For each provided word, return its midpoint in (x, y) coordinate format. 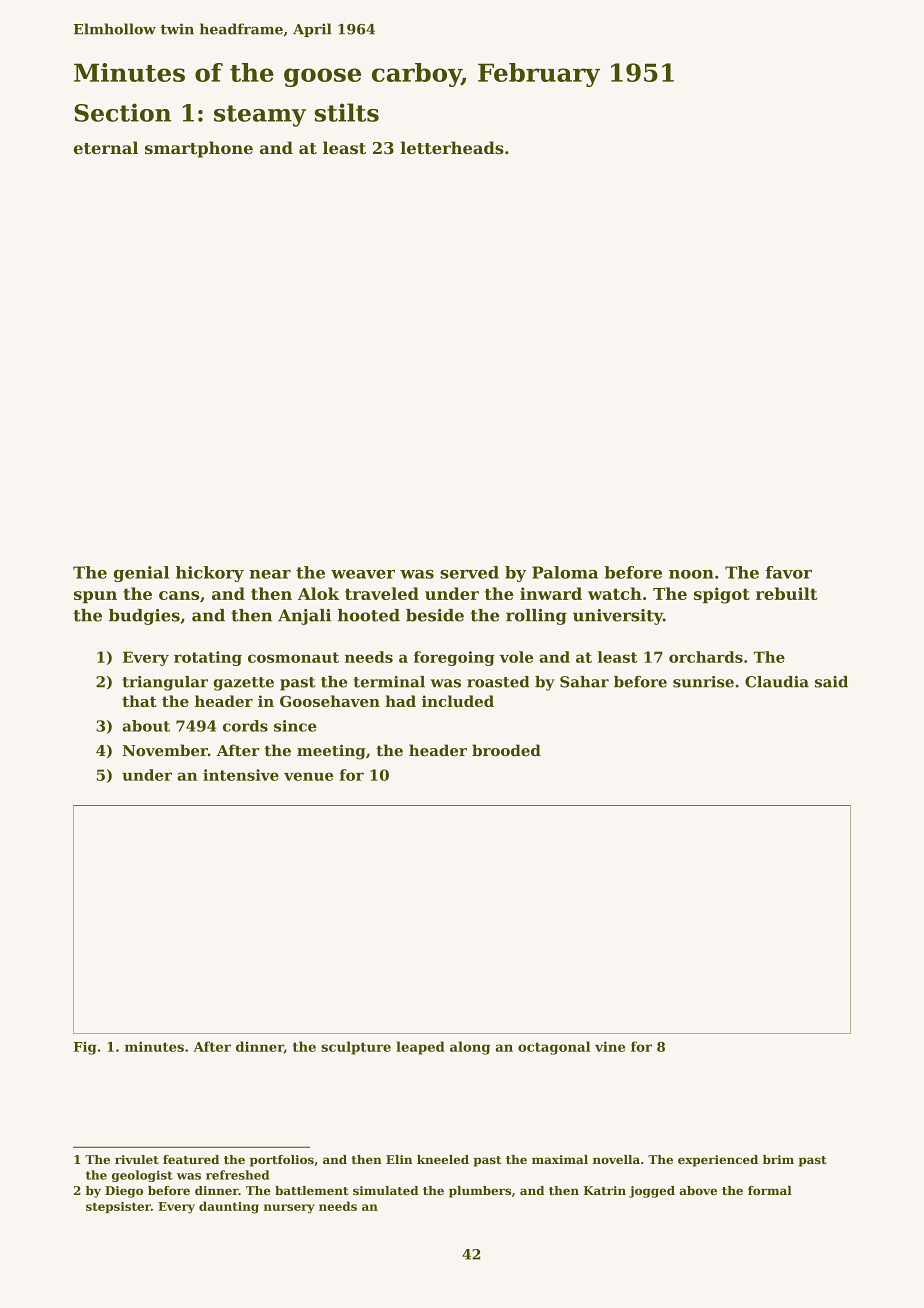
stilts (347, 112)
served (469, 572)
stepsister (118, 1207)
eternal (106, 147)
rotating (208, 658)
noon (691, 574)
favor (789, 572)
